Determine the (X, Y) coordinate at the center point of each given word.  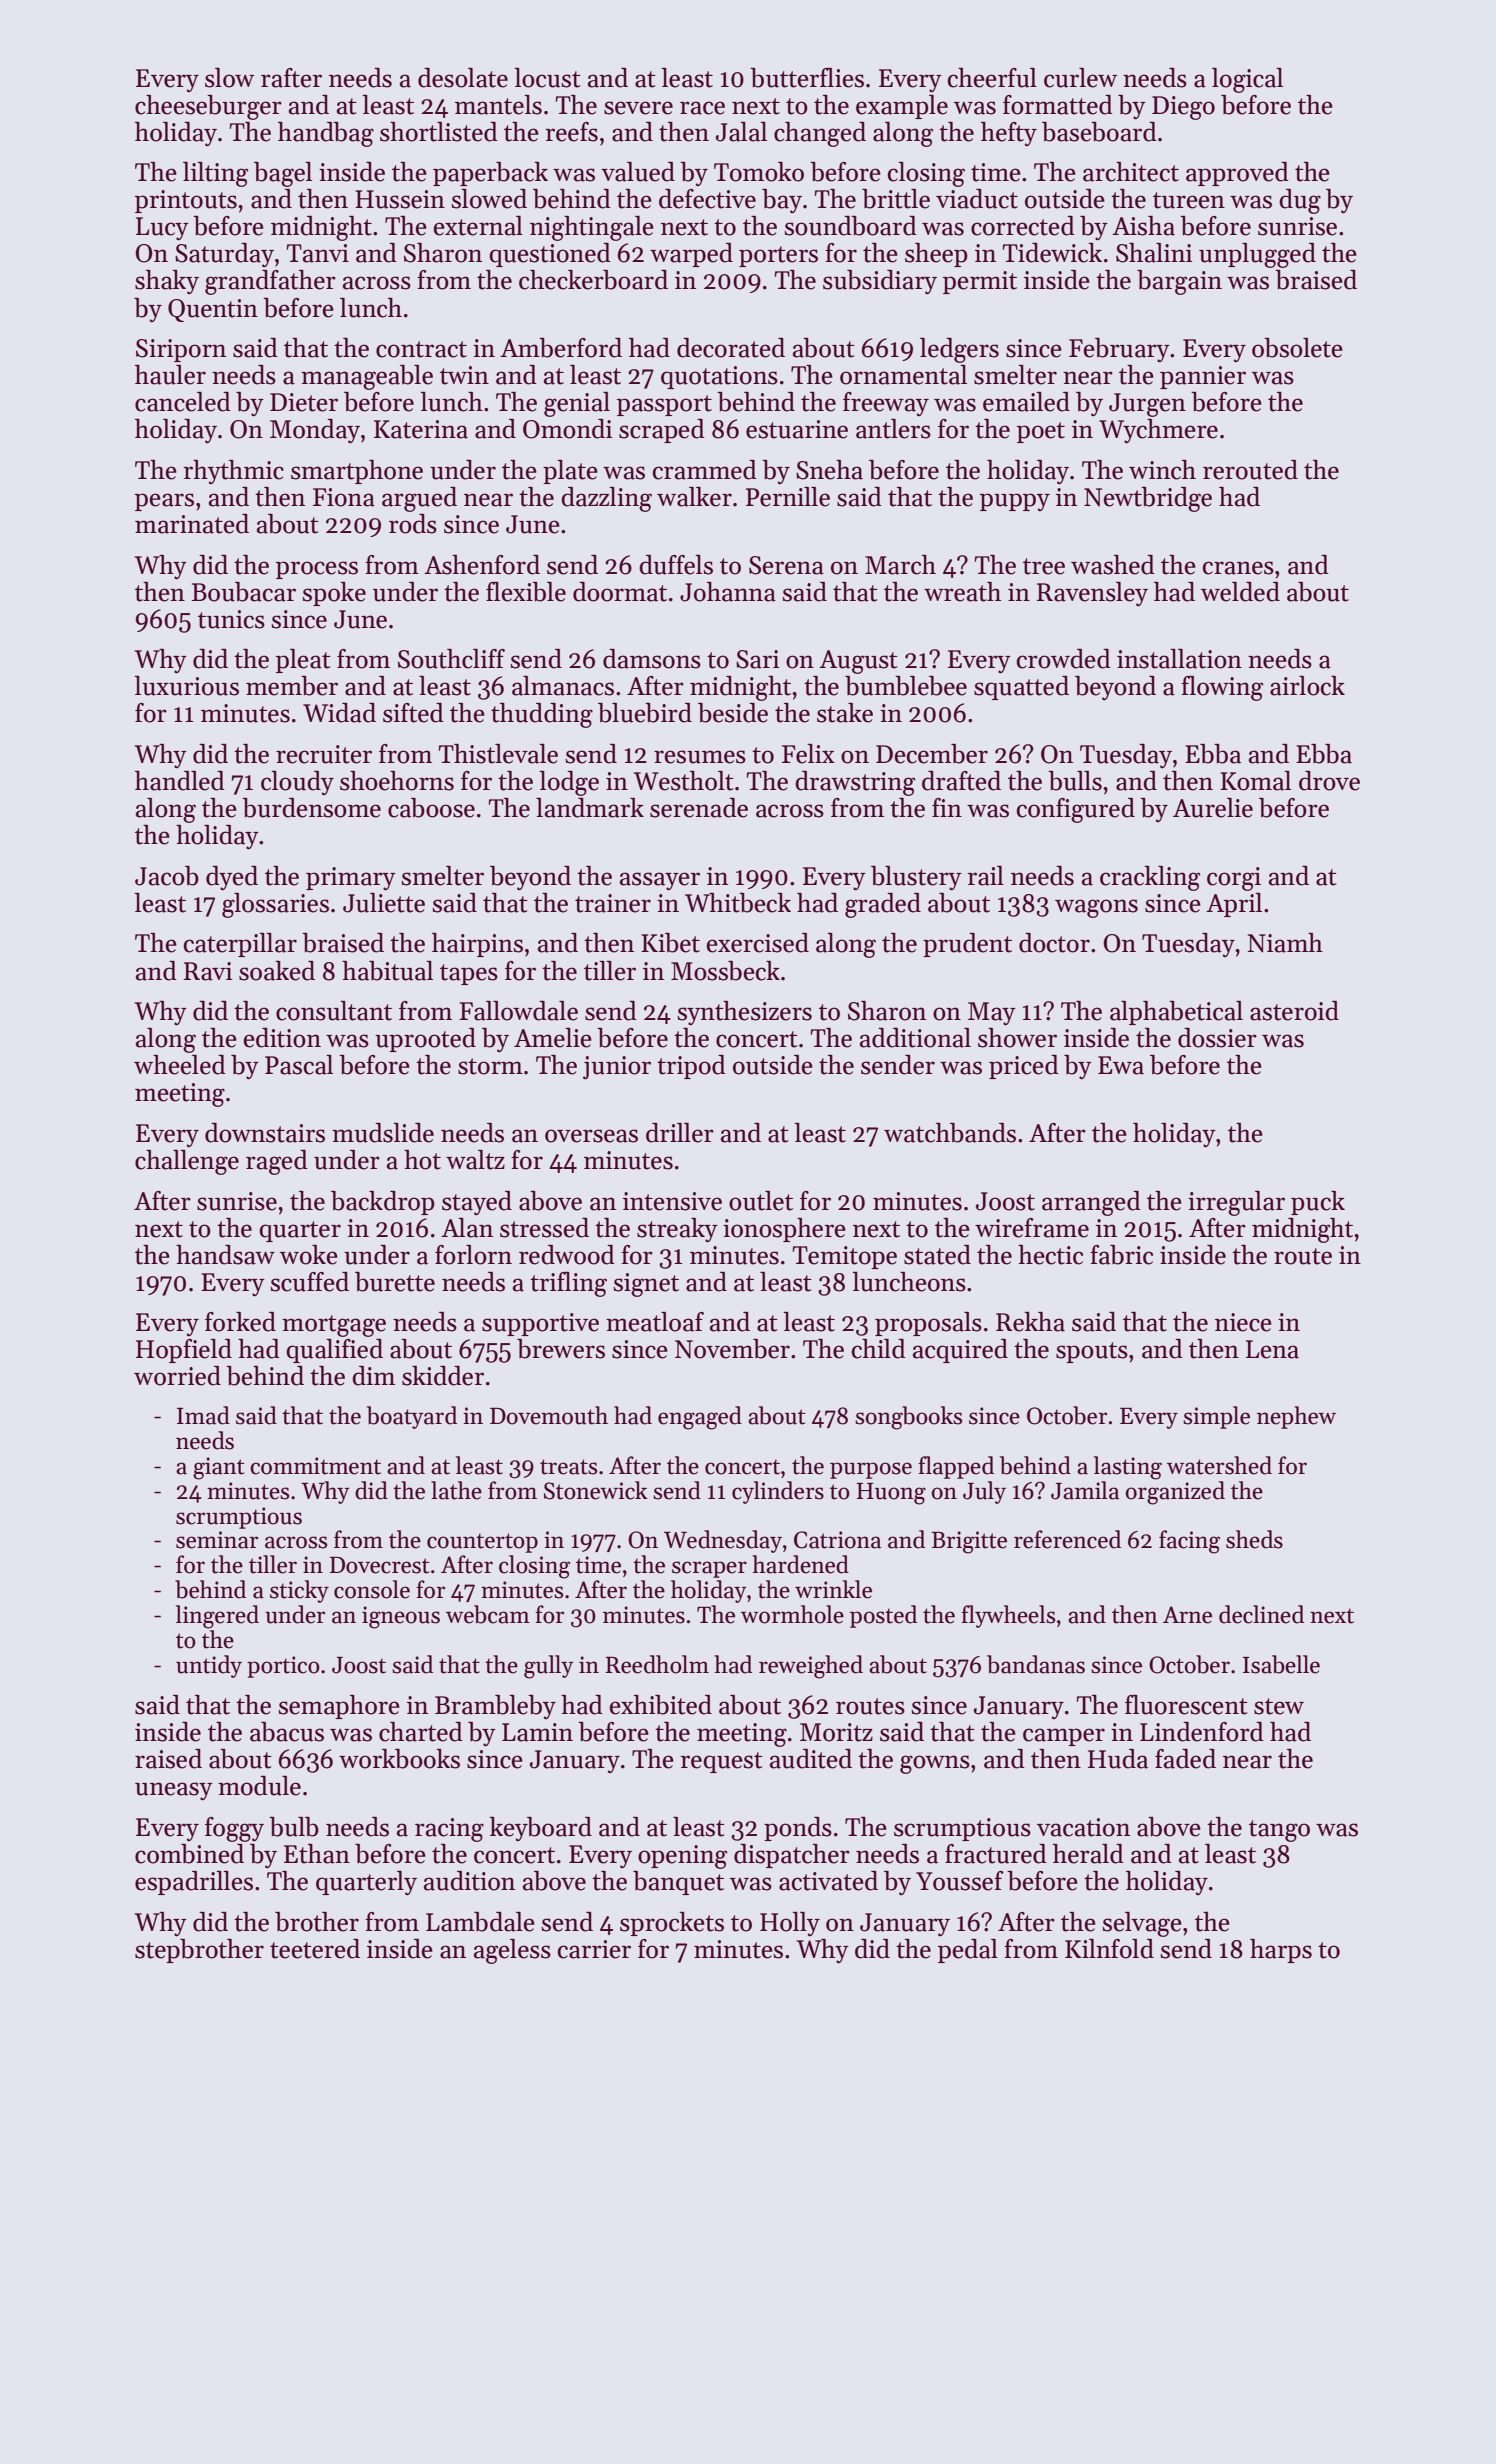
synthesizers (744, 1013)
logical (1247, 80)
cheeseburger (208, 107)
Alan (467, 1228)
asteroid (1294, 1011)
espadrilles (194, 1883)
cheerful (992, 78)
